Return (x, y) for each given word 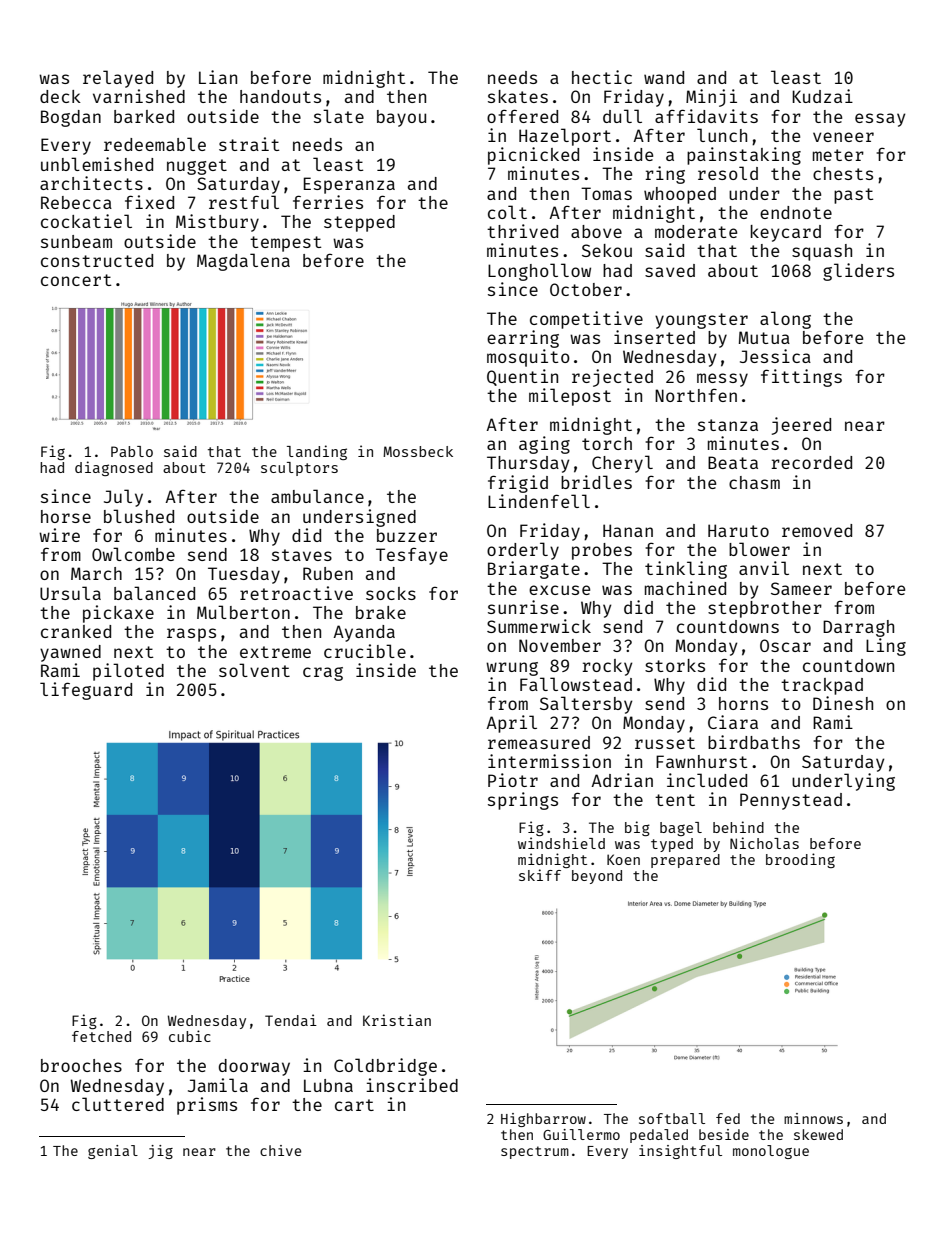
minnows (813, 1118)
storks (675, 665)
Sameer (801, 588)
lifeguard (86, 691)
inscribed (412, 1085)
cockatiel (86, 221)
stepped (359, 223)
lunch (722, 135)
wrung (512, 669)
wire (59, 535)
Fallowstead (576, 684)
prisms (207, 1106)
